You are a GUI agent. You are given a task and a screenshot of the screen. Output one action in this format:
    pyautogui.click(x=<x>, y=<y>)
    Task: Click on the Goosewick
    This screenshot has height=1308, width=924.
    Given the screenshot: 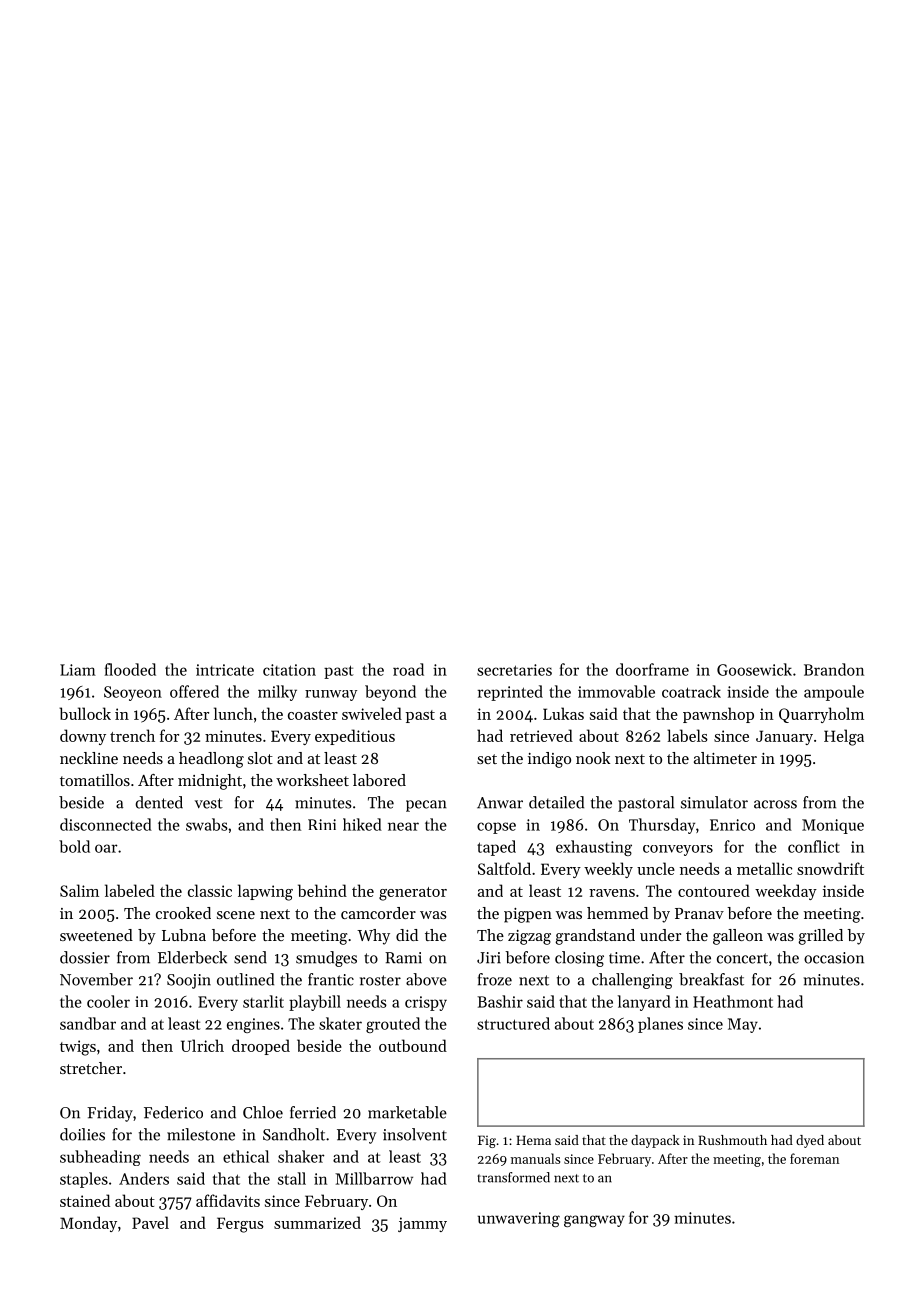 What is the action you would take?
    pyautogui.click(x=754, y=669)
